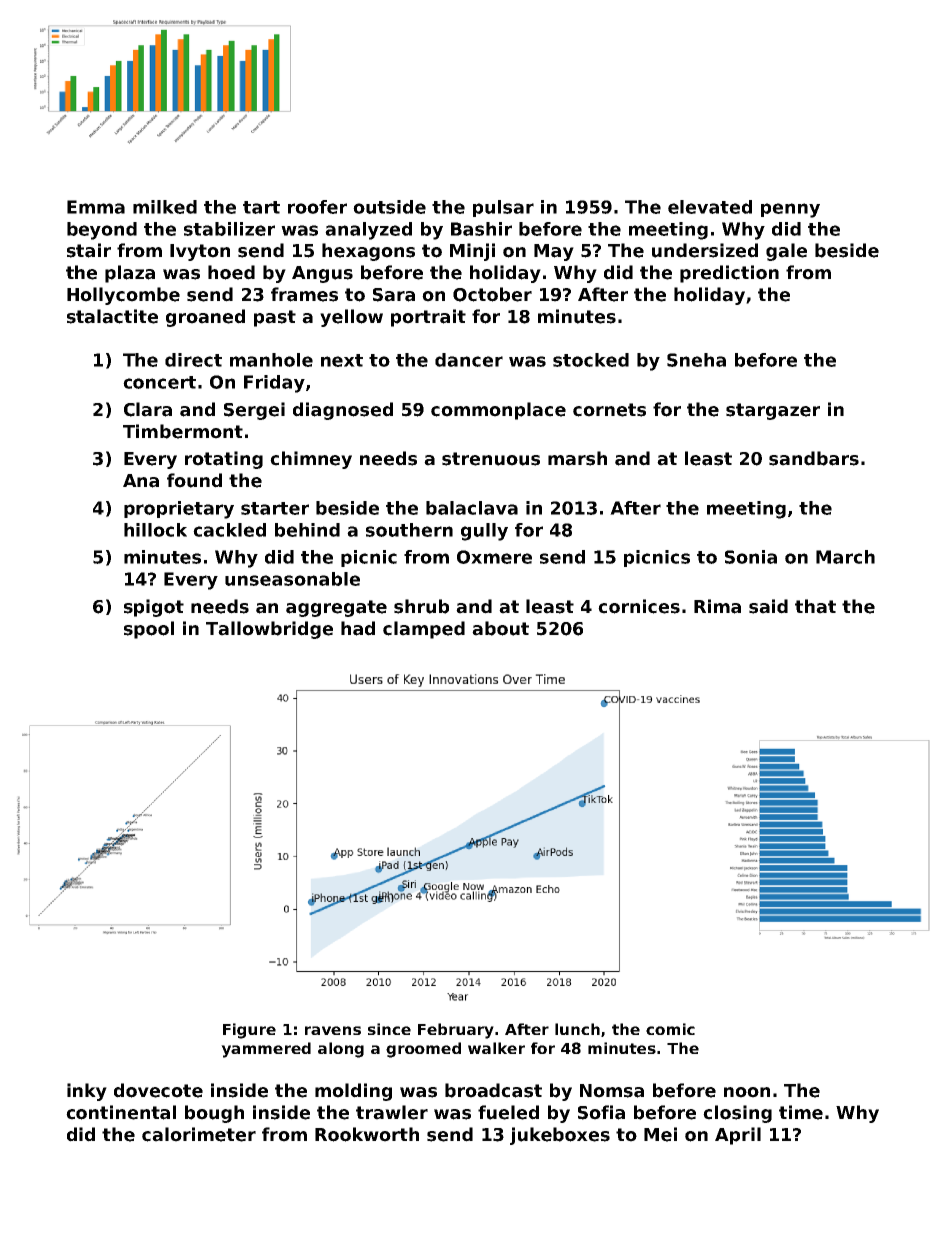  What do you see at coordinates (269, 630) in the page?
I see `Tallowbridge` at bounding box center [269, 630].
